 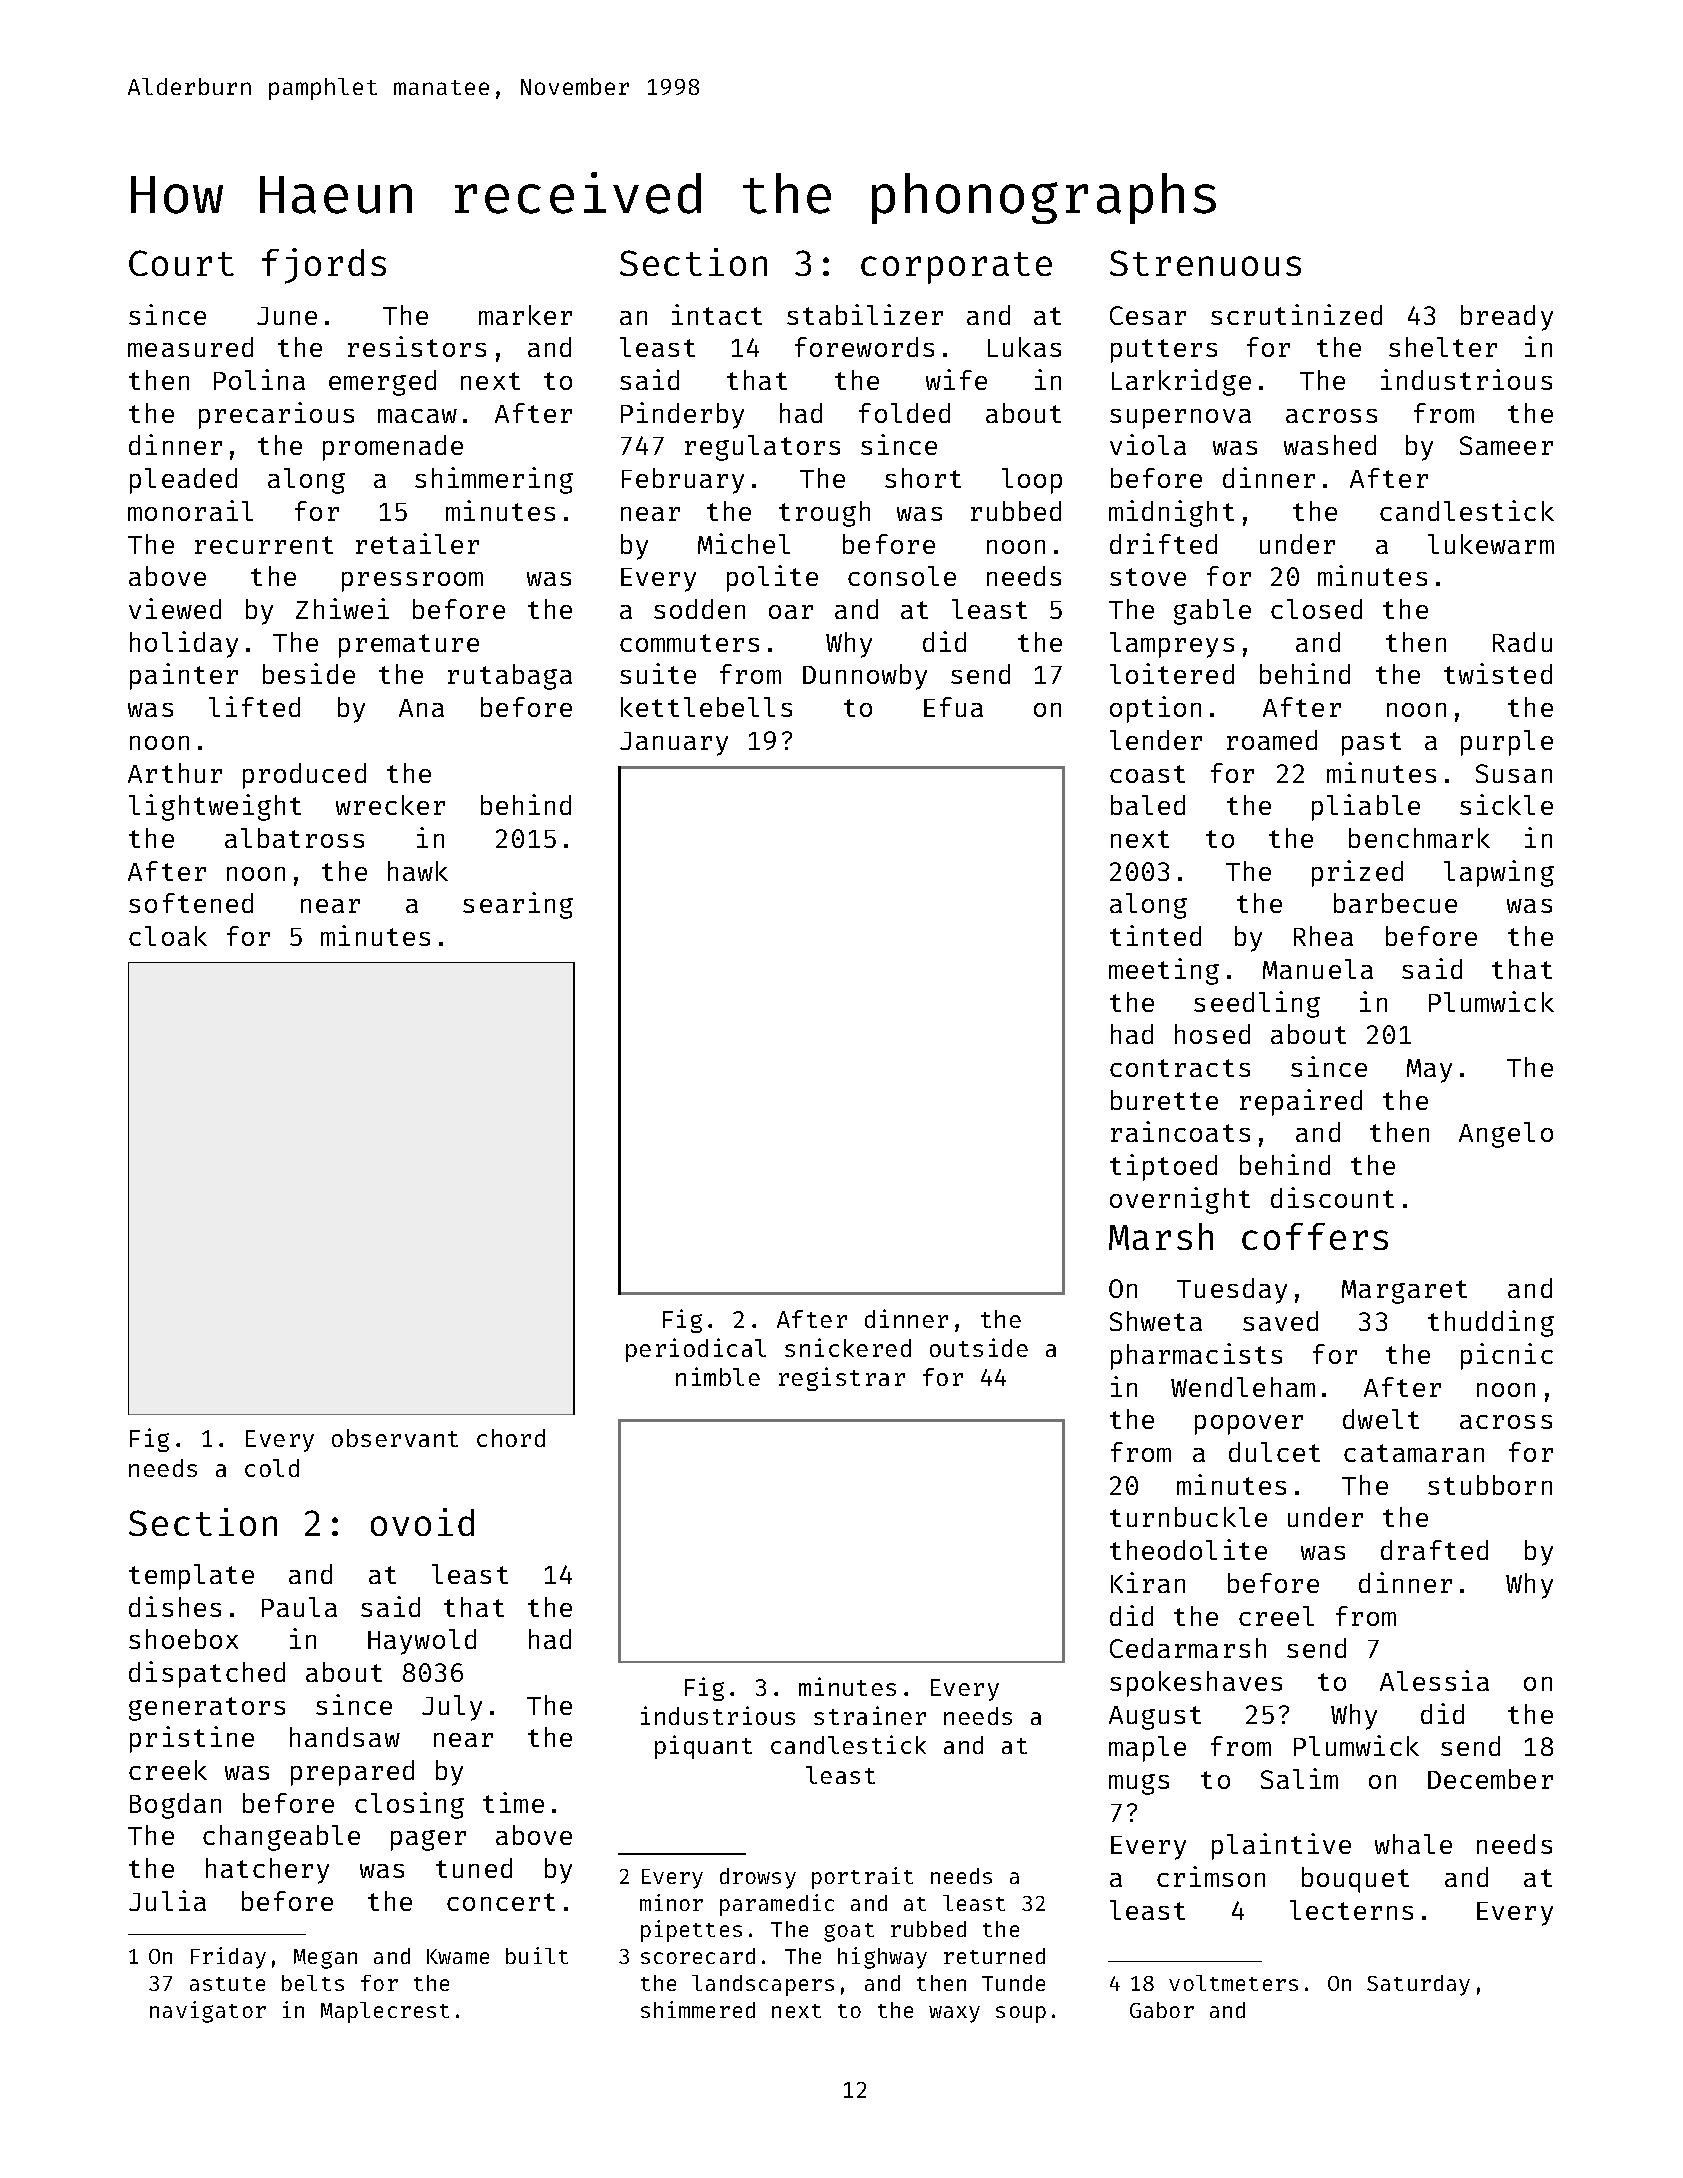 What do you see at coordinates (1205, 263) in the image?
I see `Strenuous` at bounding box center [1205, 263].
